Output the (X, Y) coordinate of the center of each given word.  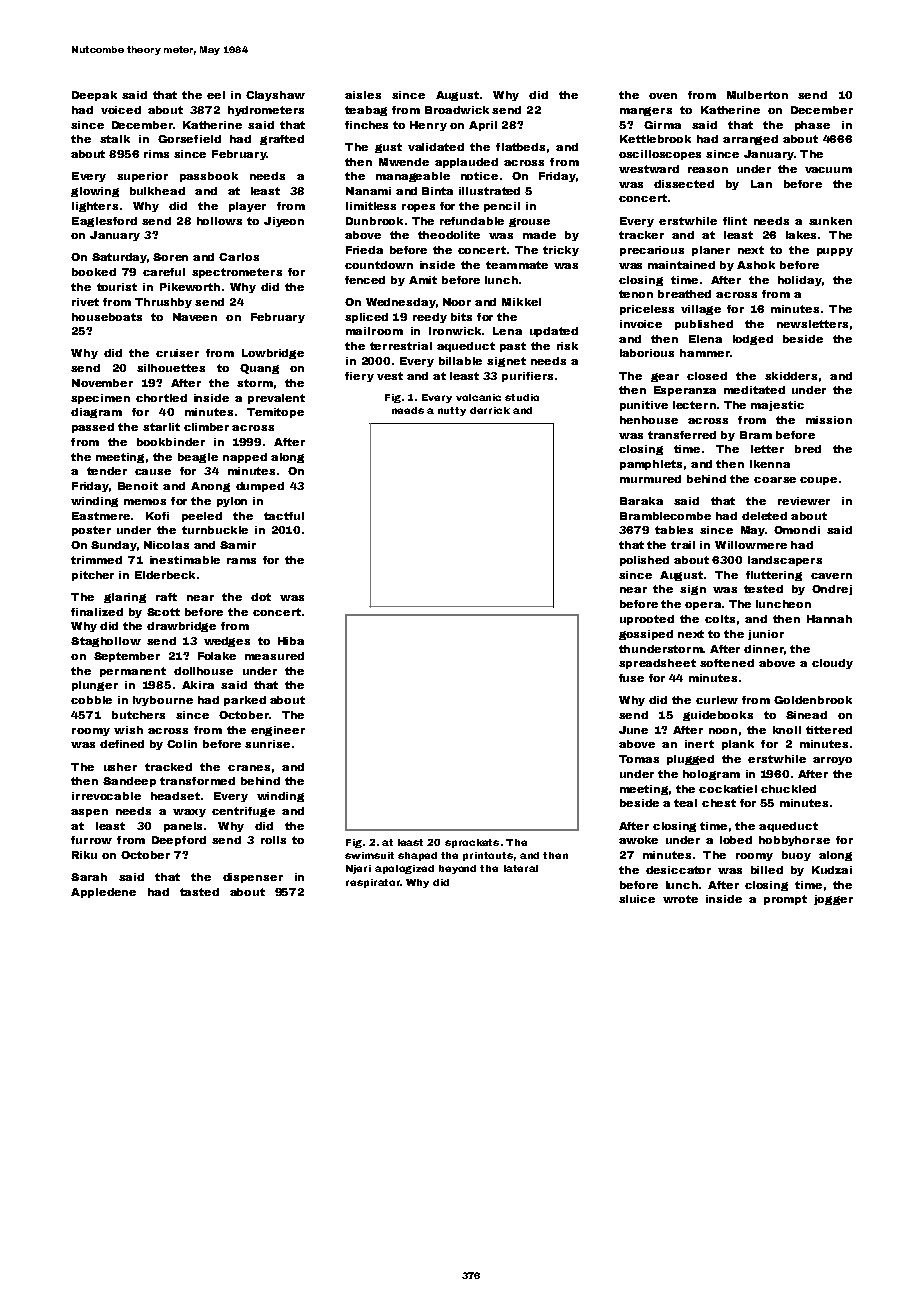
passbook (209, 177)
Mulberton (757, 95)
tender (107, 471)
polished (644, 561)
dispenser (253, 878)
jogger (833, 900)
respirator (373, 883)
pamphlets (651, 465)
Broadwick (457, 110)
